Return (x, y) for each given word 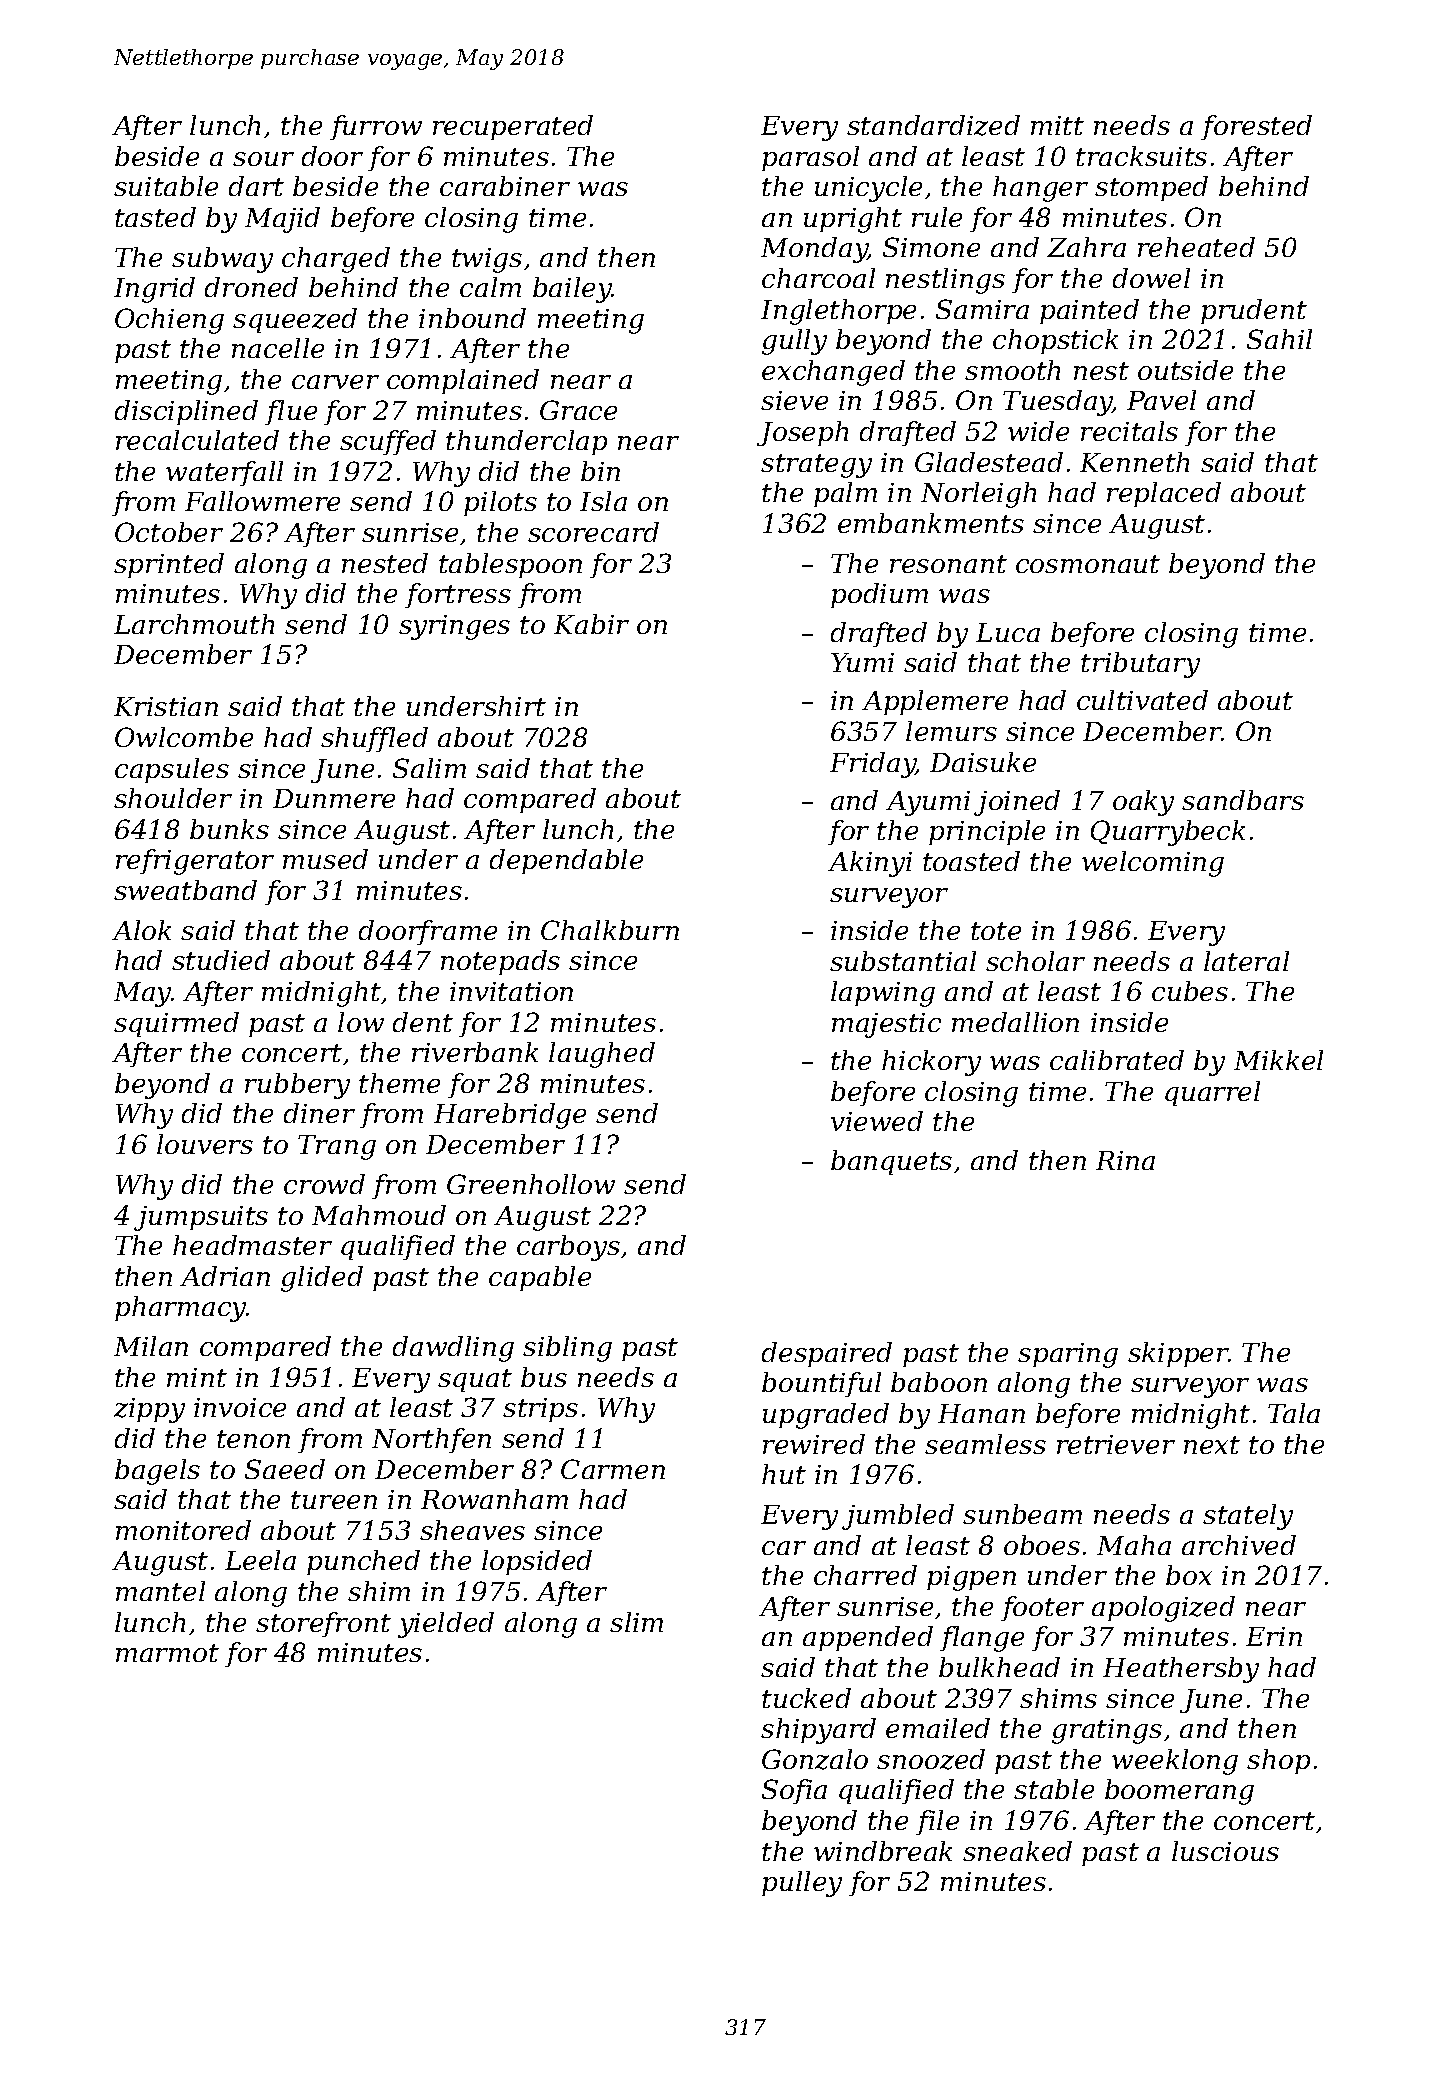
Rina (1125, 1160)
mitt (1057, 125)
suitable (166, 186)
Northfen (431, 1440)
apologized (1163, 1609)
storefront (323, 1624)
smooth (1012, 370)
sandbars (1243, 800)
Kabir (591, 624)
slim (636, 1622)
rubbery (297, 1086)
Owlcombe (184, 737)
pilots (500, 503)
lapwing (883, 994)
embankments (931, 523)
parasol (810, 158)
